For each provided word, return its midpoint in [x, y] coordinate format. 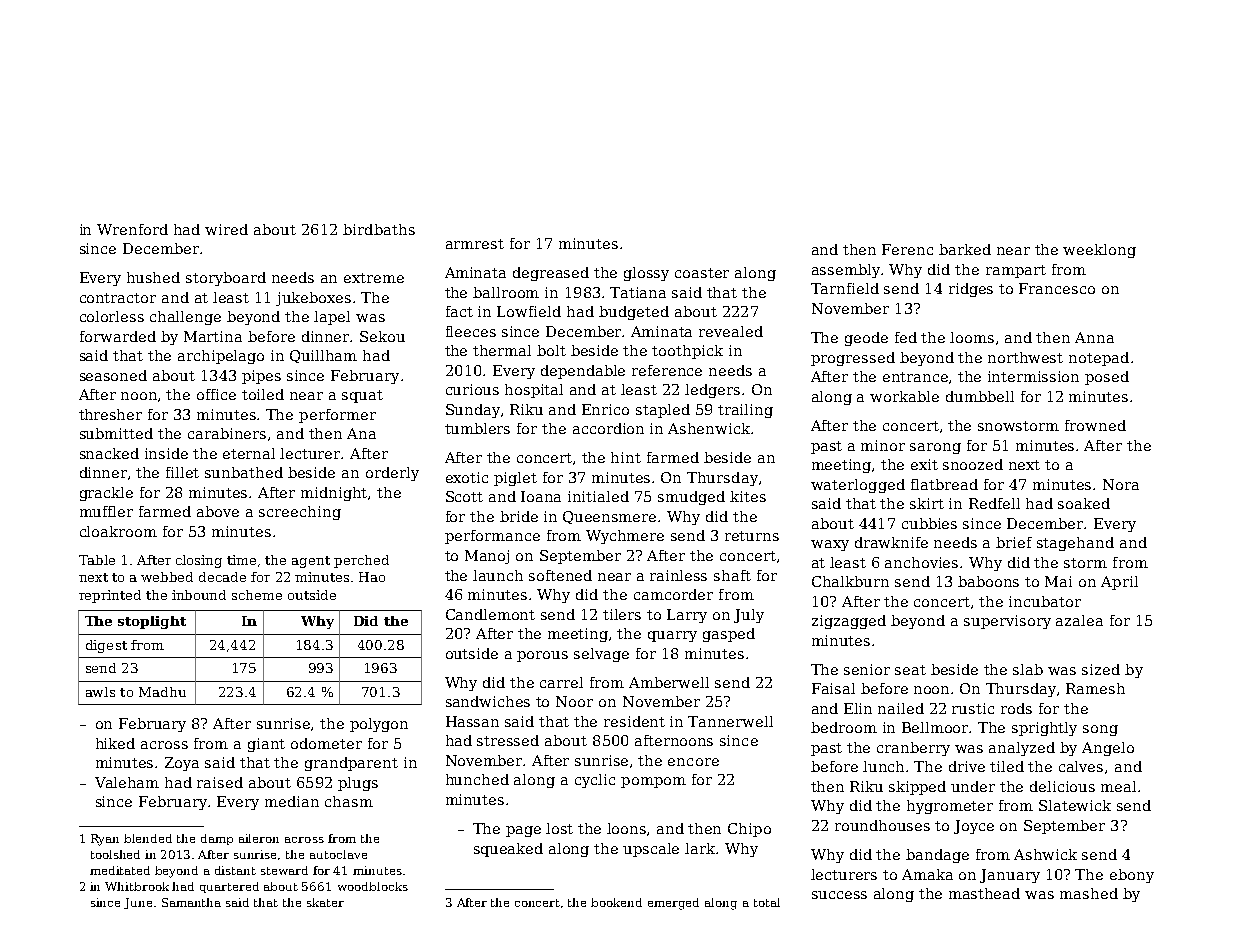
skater [325, 902]
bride [519, 516]
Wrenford [132, 229]
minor [883, 445]
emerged [673, 904]
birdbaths [379, 229]
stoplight [152, 622]
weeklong [1099, 251]
